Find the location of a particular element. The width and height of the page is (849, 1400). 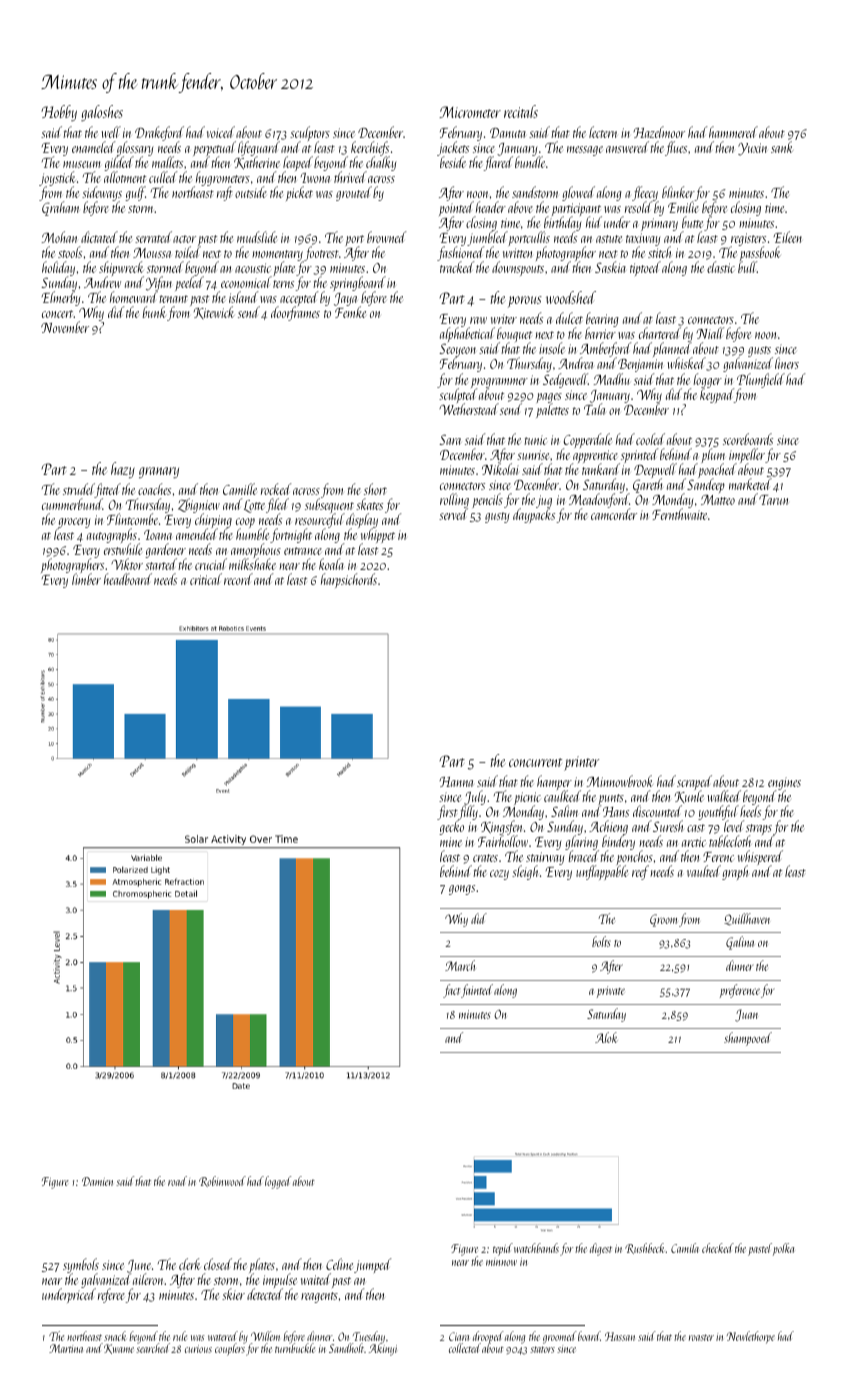

fainted is located at coordinates (477, 991).
